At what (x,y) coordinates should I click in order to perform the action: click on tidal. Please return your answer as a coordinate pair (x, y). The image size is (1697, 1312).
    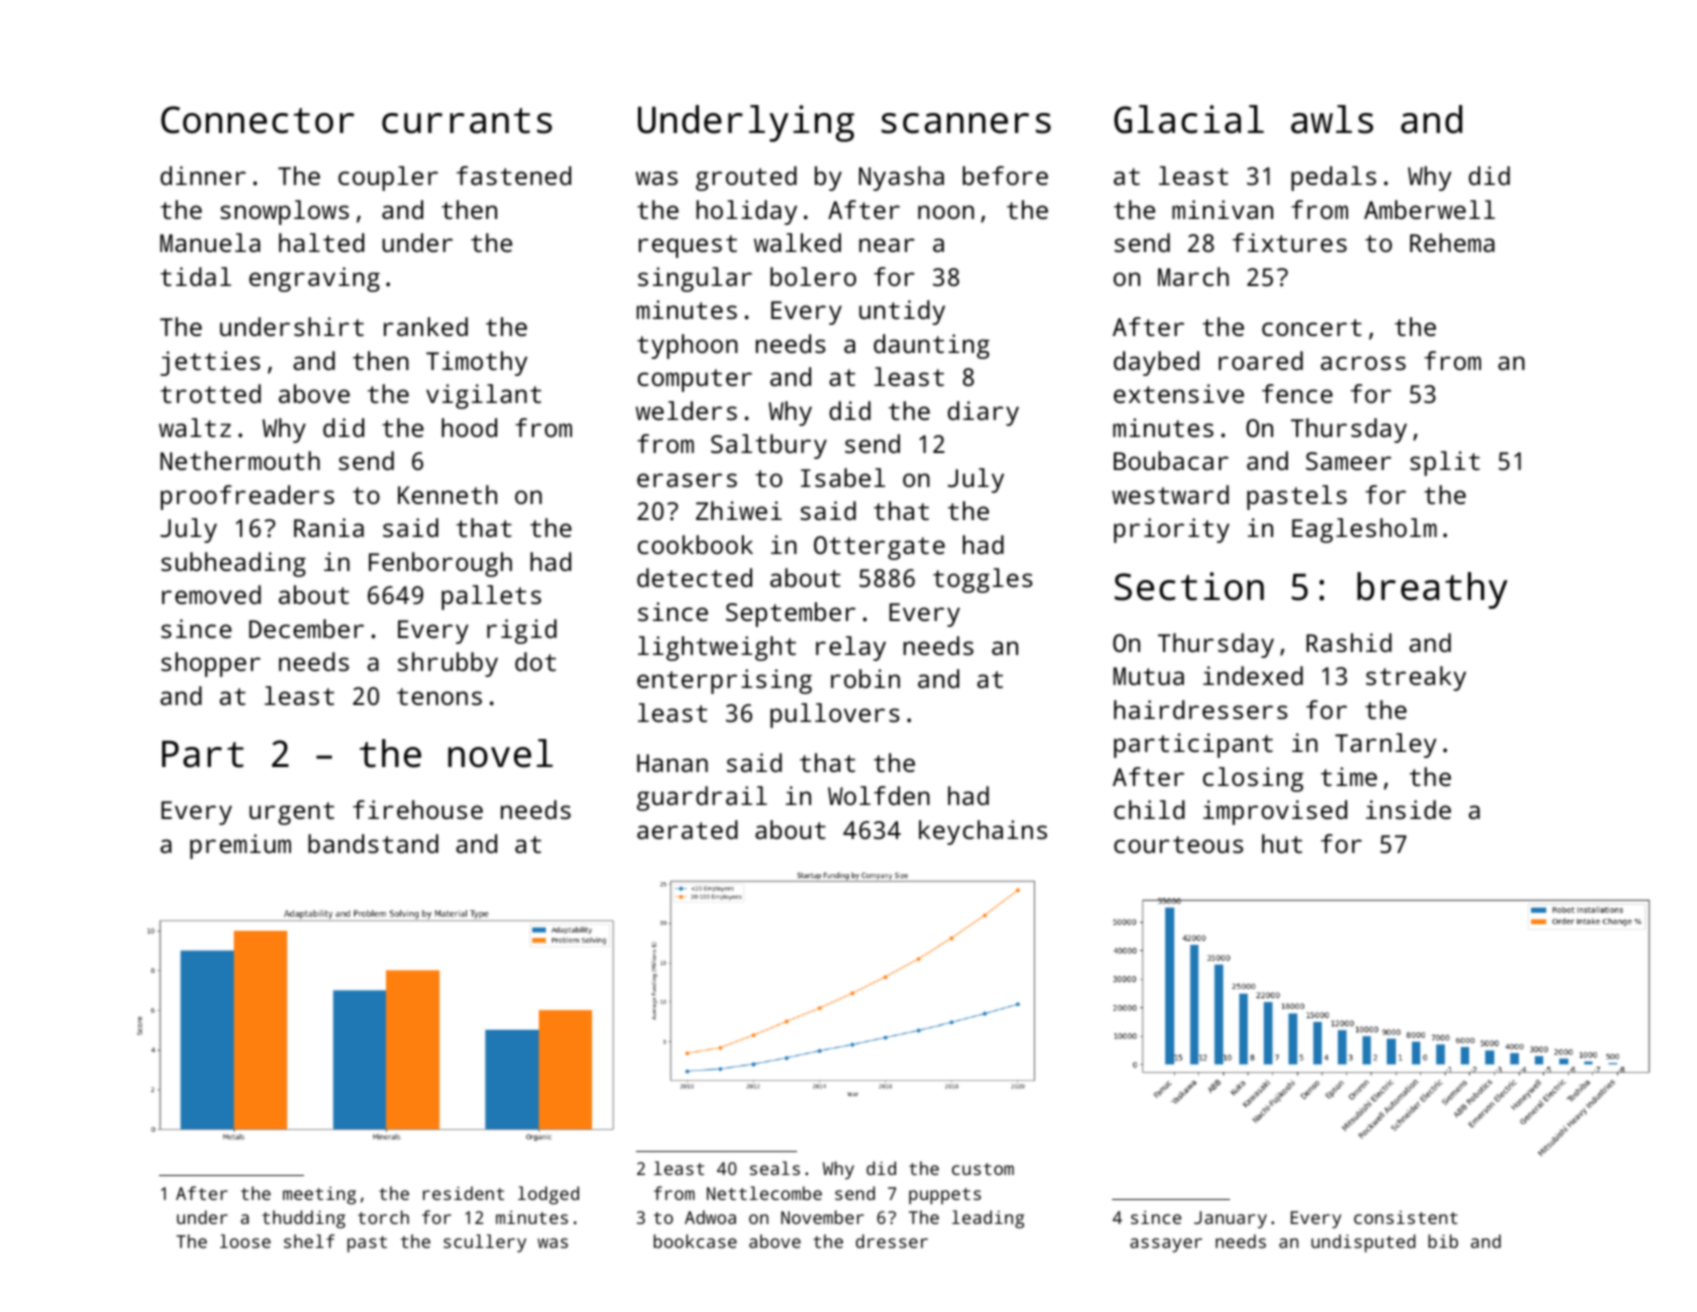
    Looking at the image, I should click on (196, 276).
